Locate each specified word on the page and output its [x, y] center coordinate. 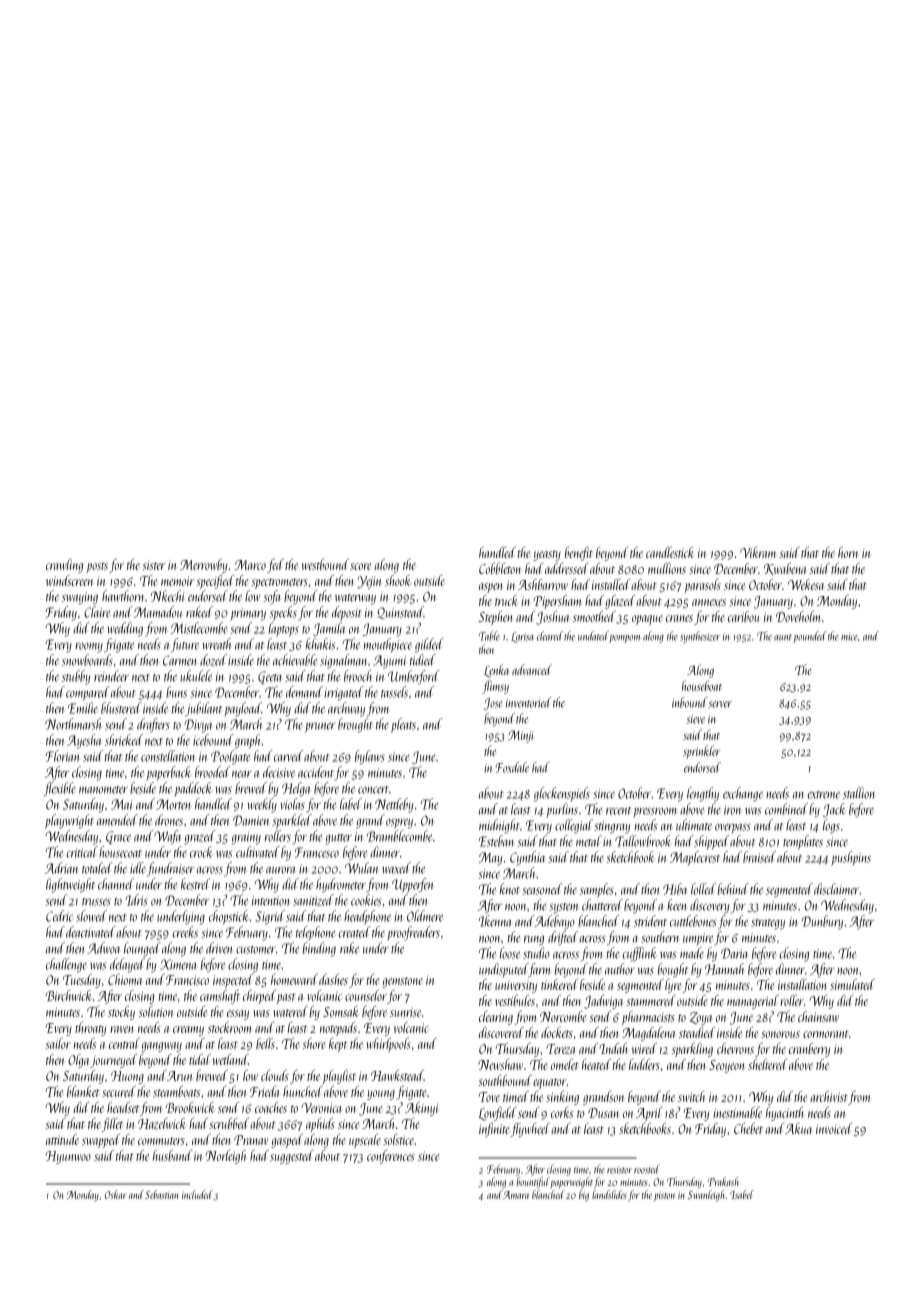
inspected [233, 981]
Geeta [270, 677]
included [197, 1194]
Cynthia [527, 858]
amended [117, 820]
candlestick [670, 552]
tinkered [559, 984]
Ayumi [389, 662]
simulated [852, 984]
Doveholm [798, 616]
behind [733, 889]
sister [153, 565]
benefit [578, 554]
